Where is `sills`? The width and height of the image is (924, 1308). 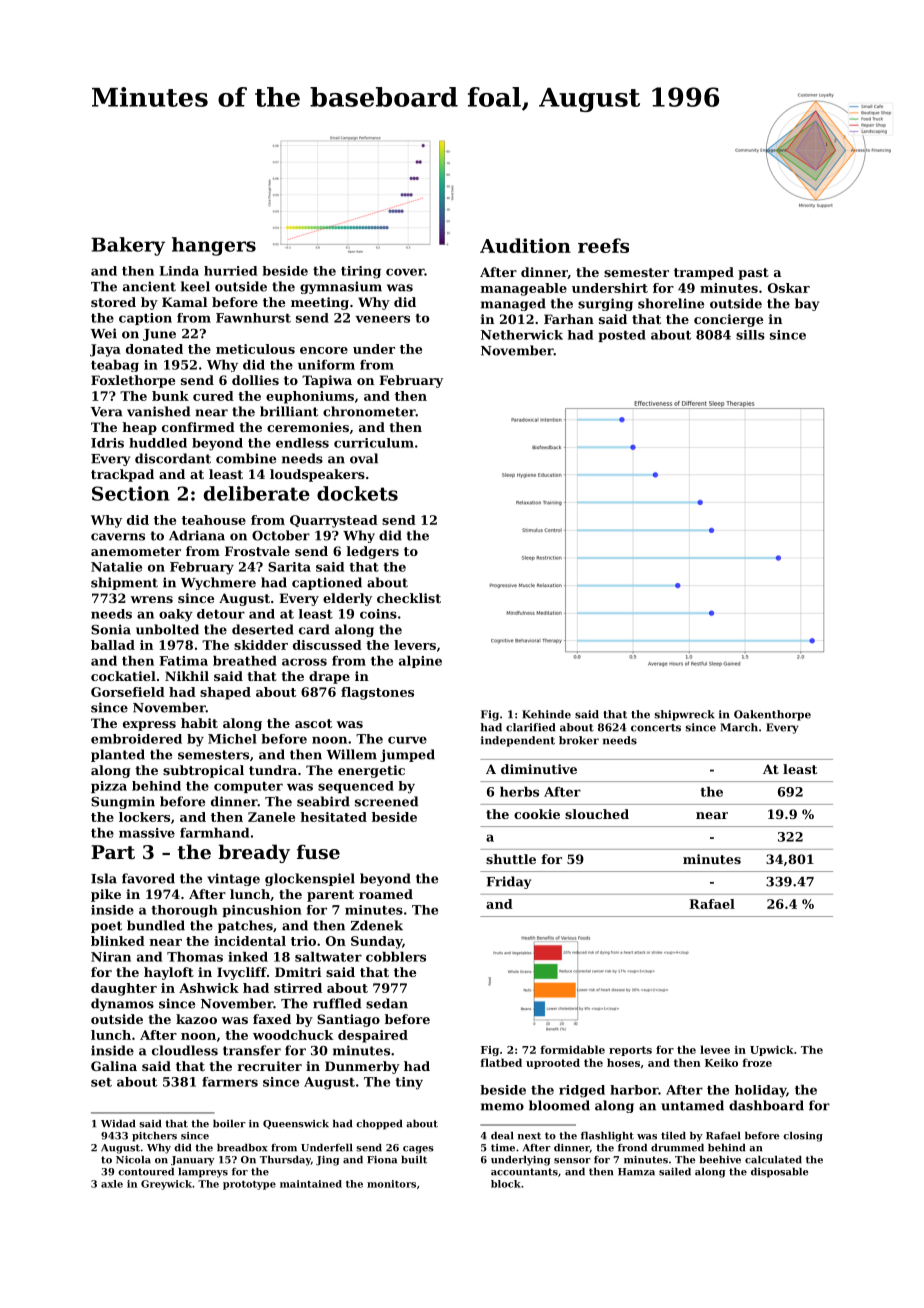 sills is located at coordinates (750, 335).
